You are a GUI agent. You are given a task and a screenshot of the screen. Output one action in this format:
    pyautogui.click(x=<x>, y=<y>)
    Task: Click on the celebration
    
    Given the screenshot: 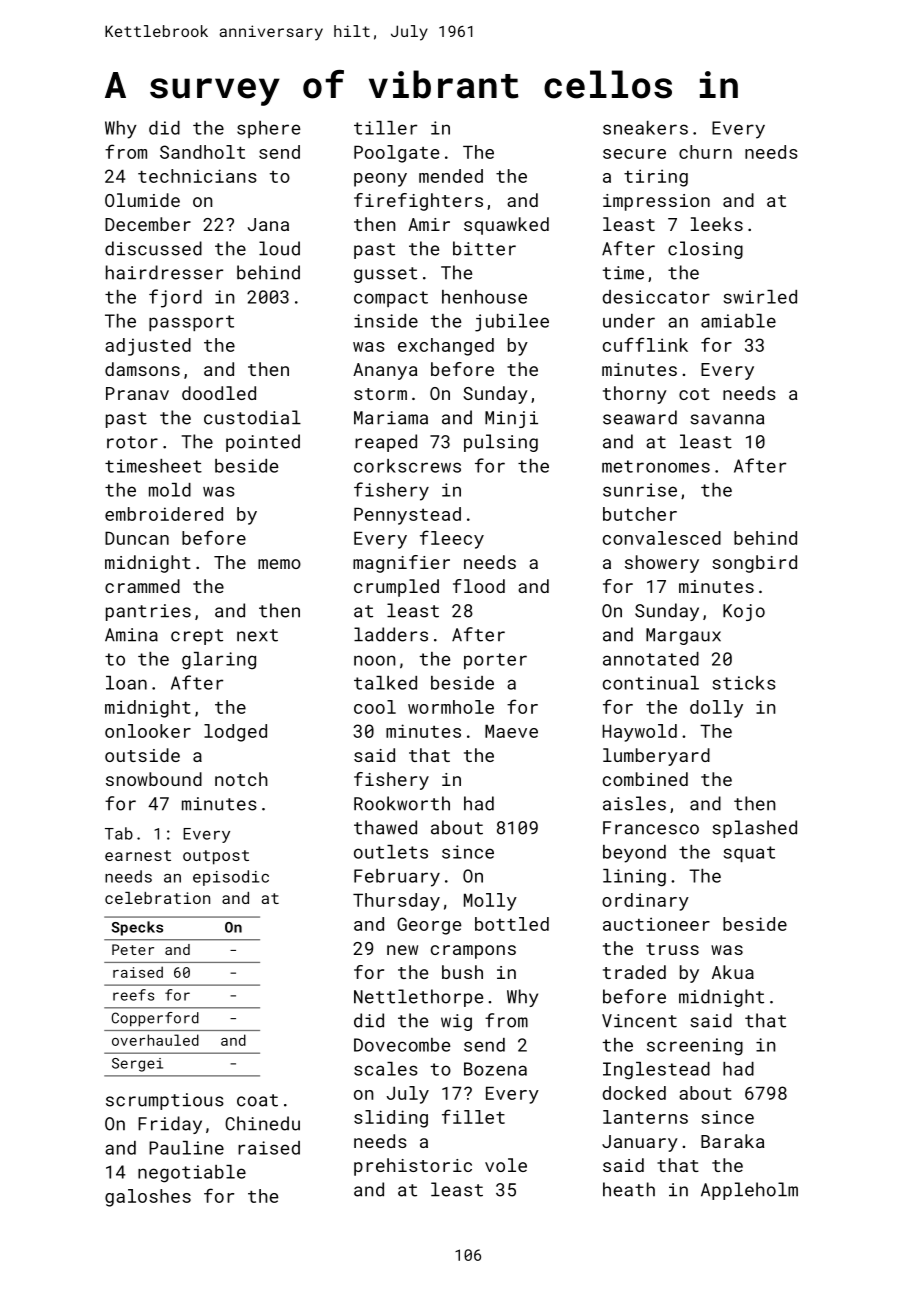 What is the action you would take?
    pyautogui.click(x=157, y=898)
